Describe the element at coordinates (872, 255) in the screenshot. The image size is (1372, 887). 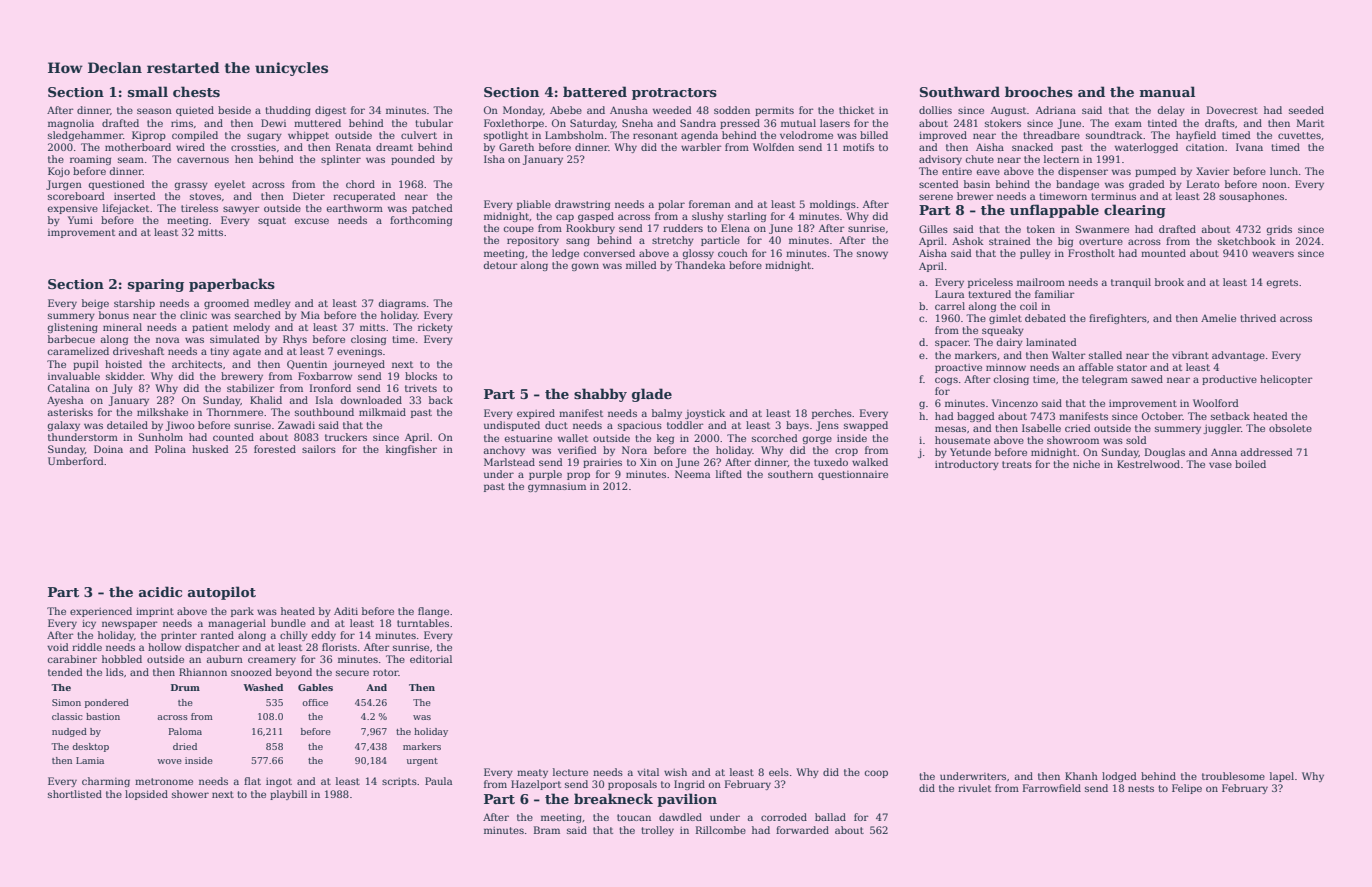
I see `snowy` at that location.
